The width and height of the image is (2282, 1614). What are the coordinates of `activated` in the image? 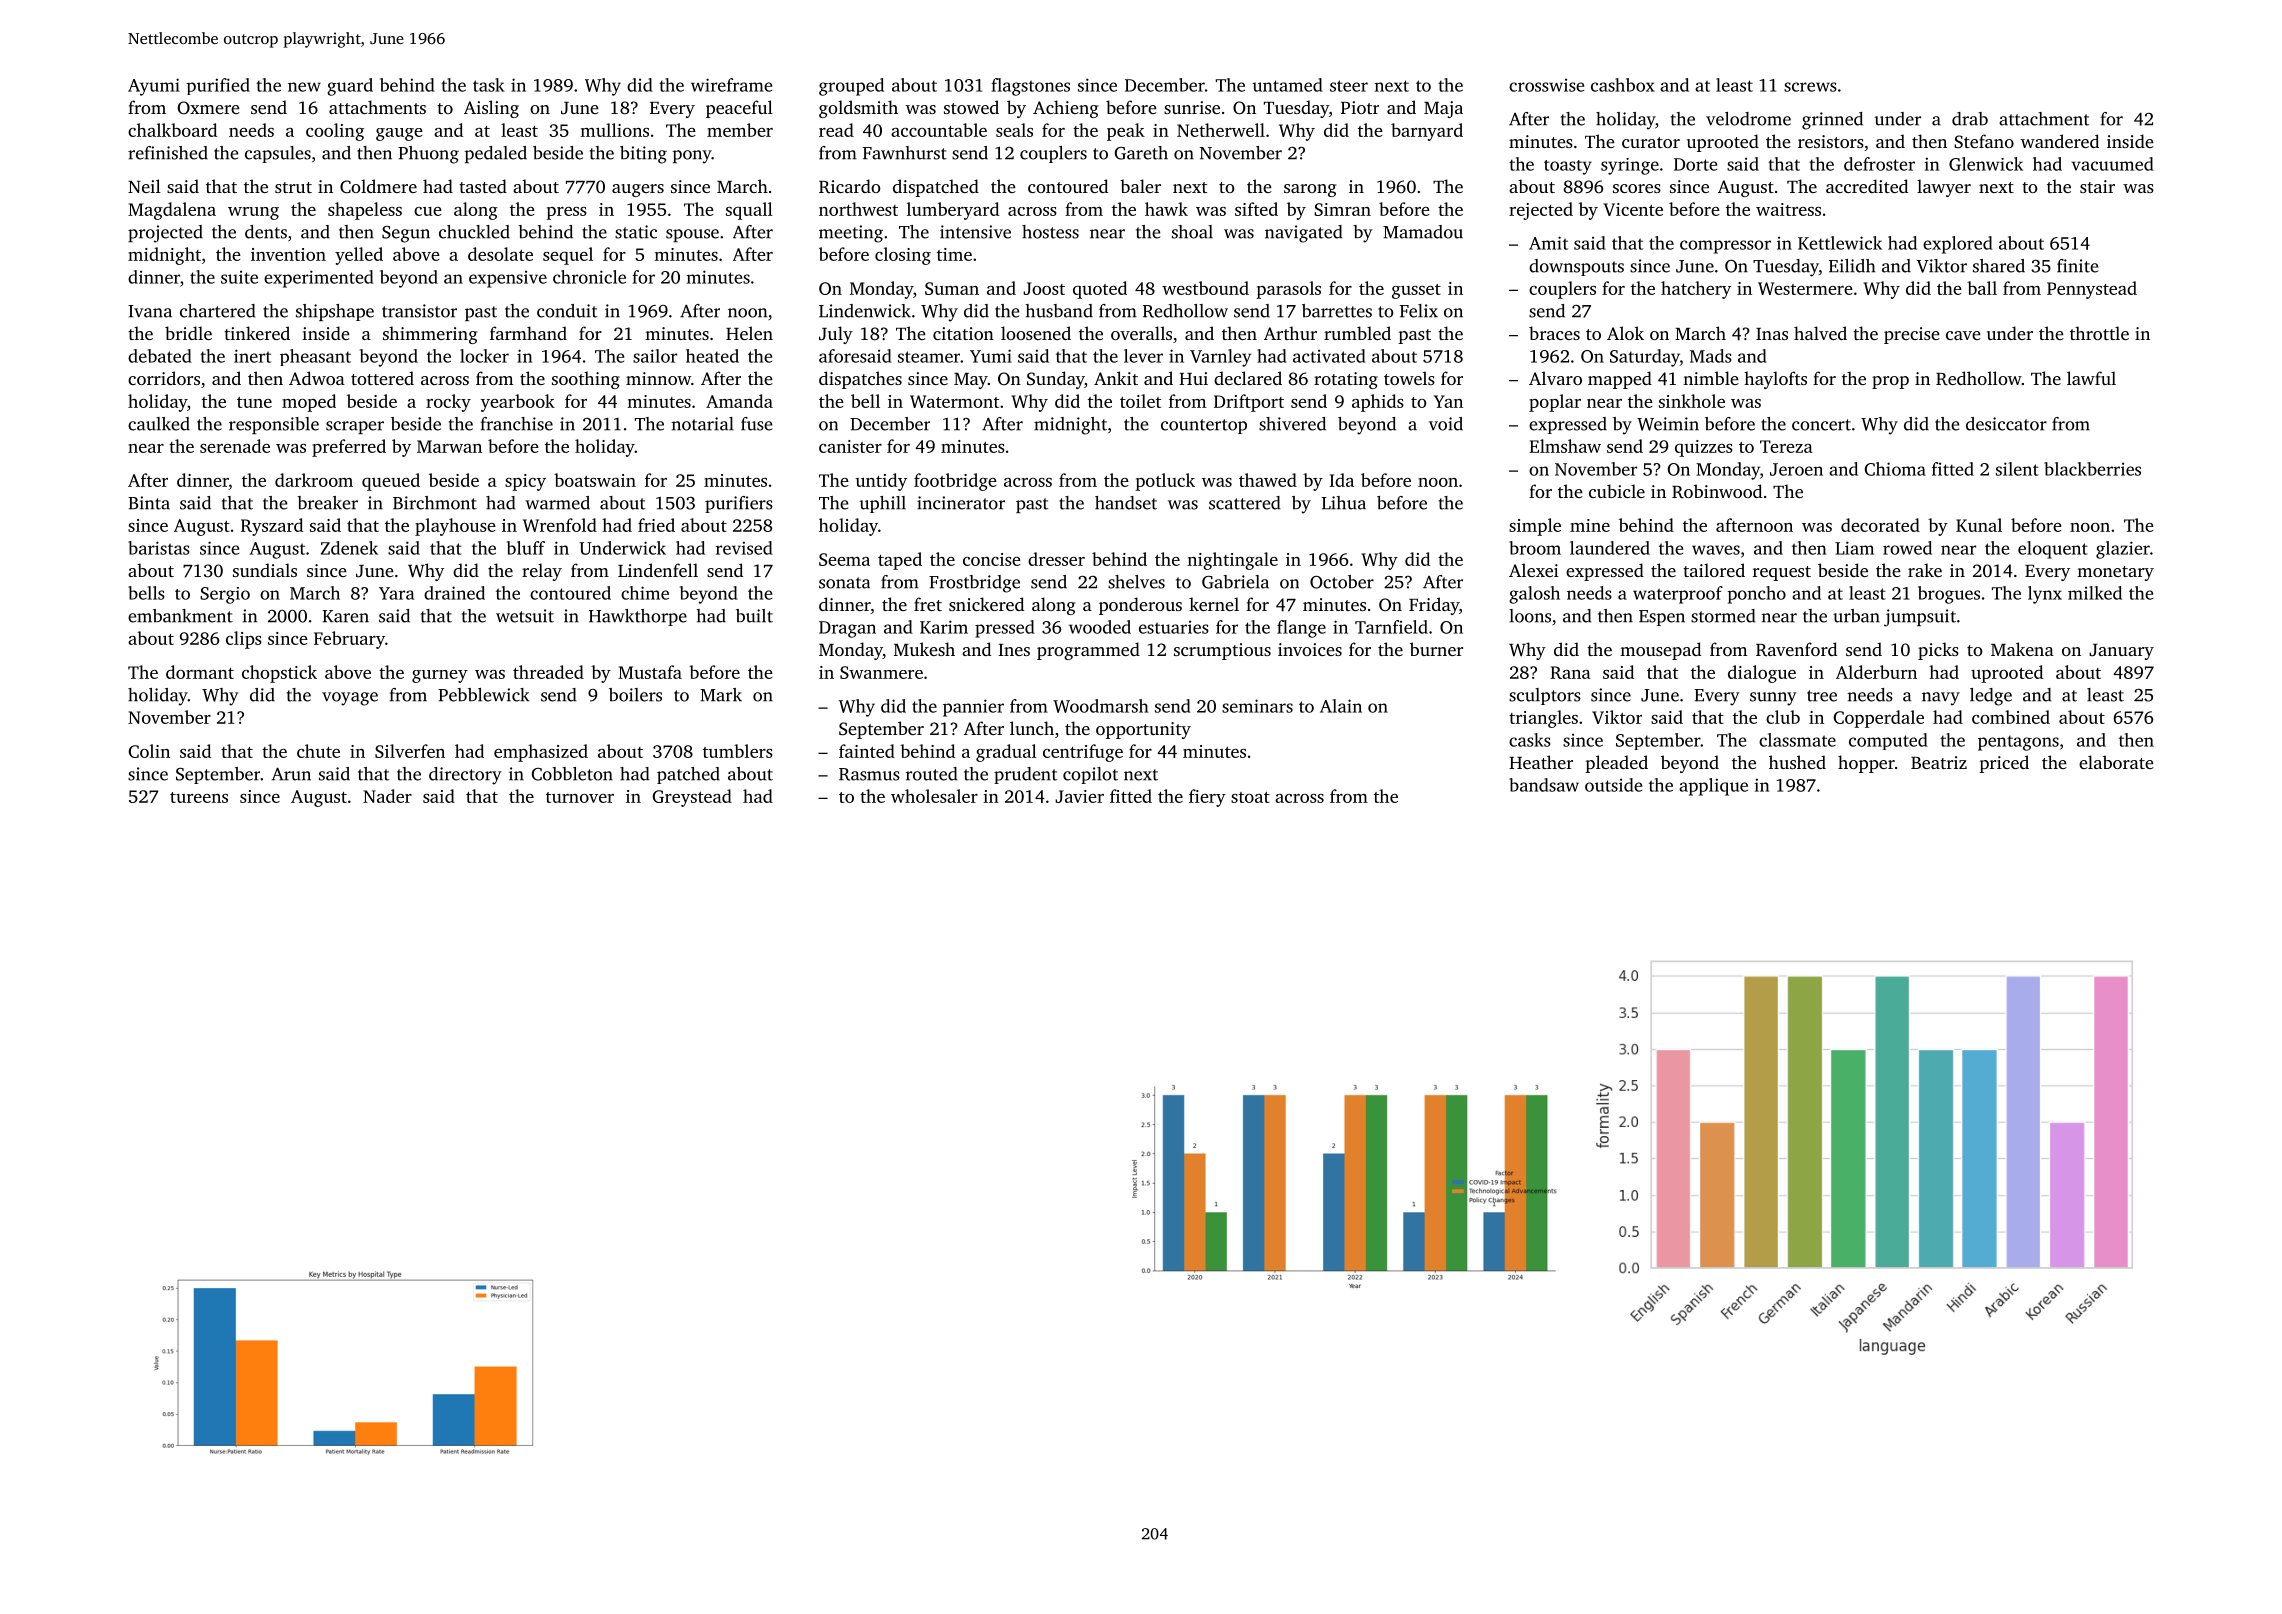 It's located at (1329, 356).
